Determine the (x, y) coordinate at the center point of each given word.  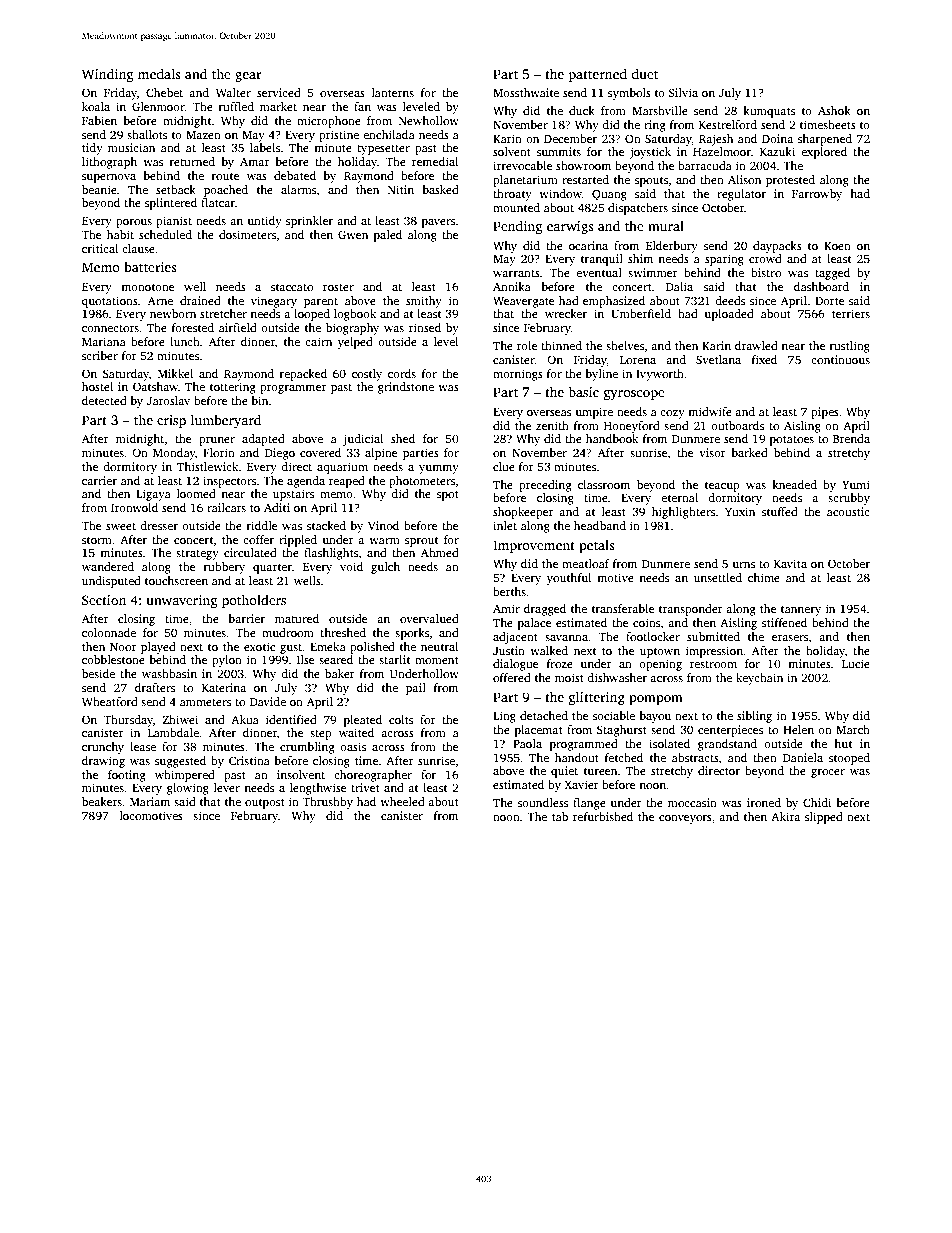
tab (560, 816)
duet (644, 74)
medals (159, 74)
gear (248, 77)
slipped (824, 818)
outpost (265, 804)
